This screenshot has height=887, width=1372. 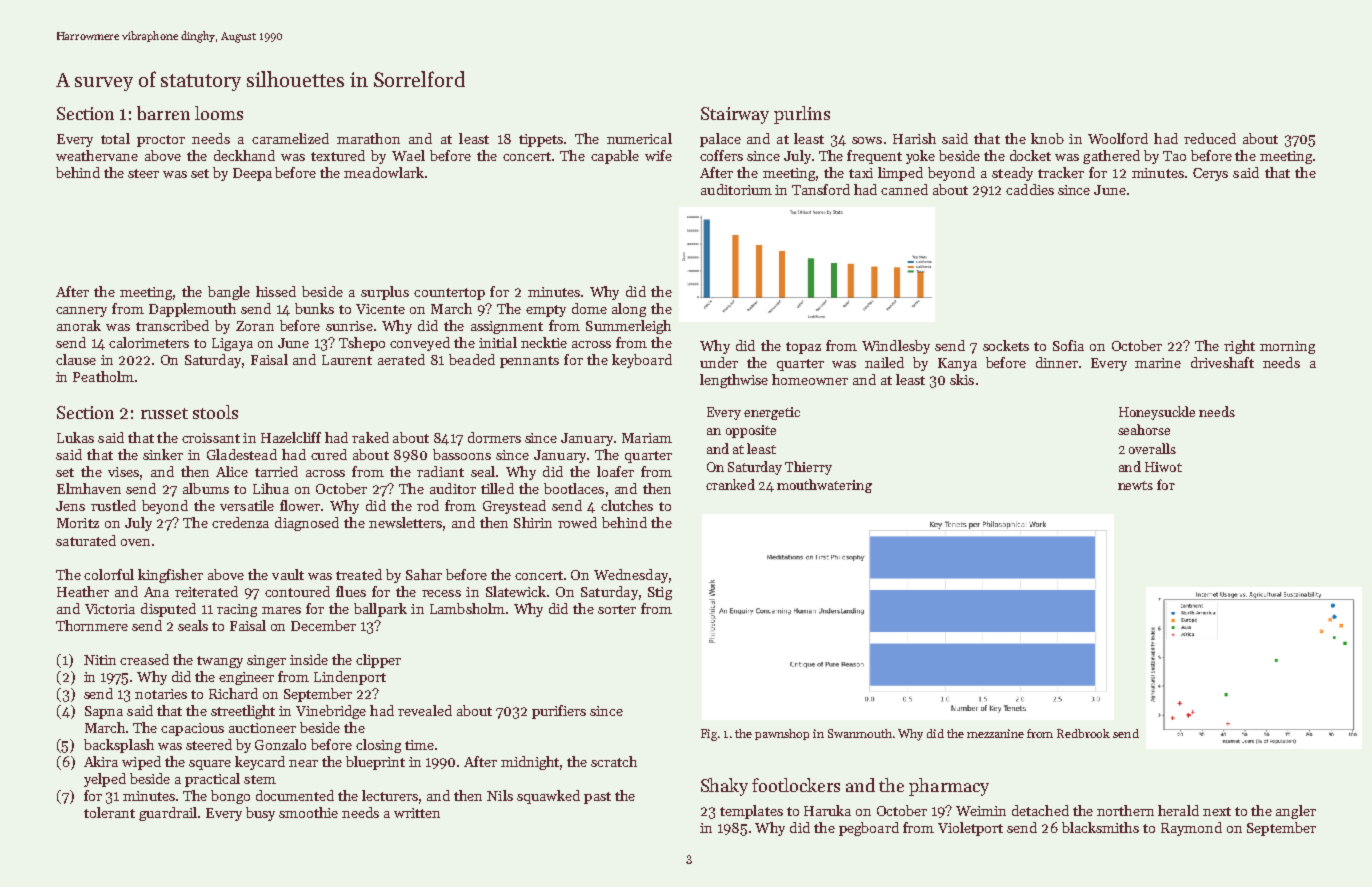 I want to click on Redbrook, so click(x=1083, y=733).
